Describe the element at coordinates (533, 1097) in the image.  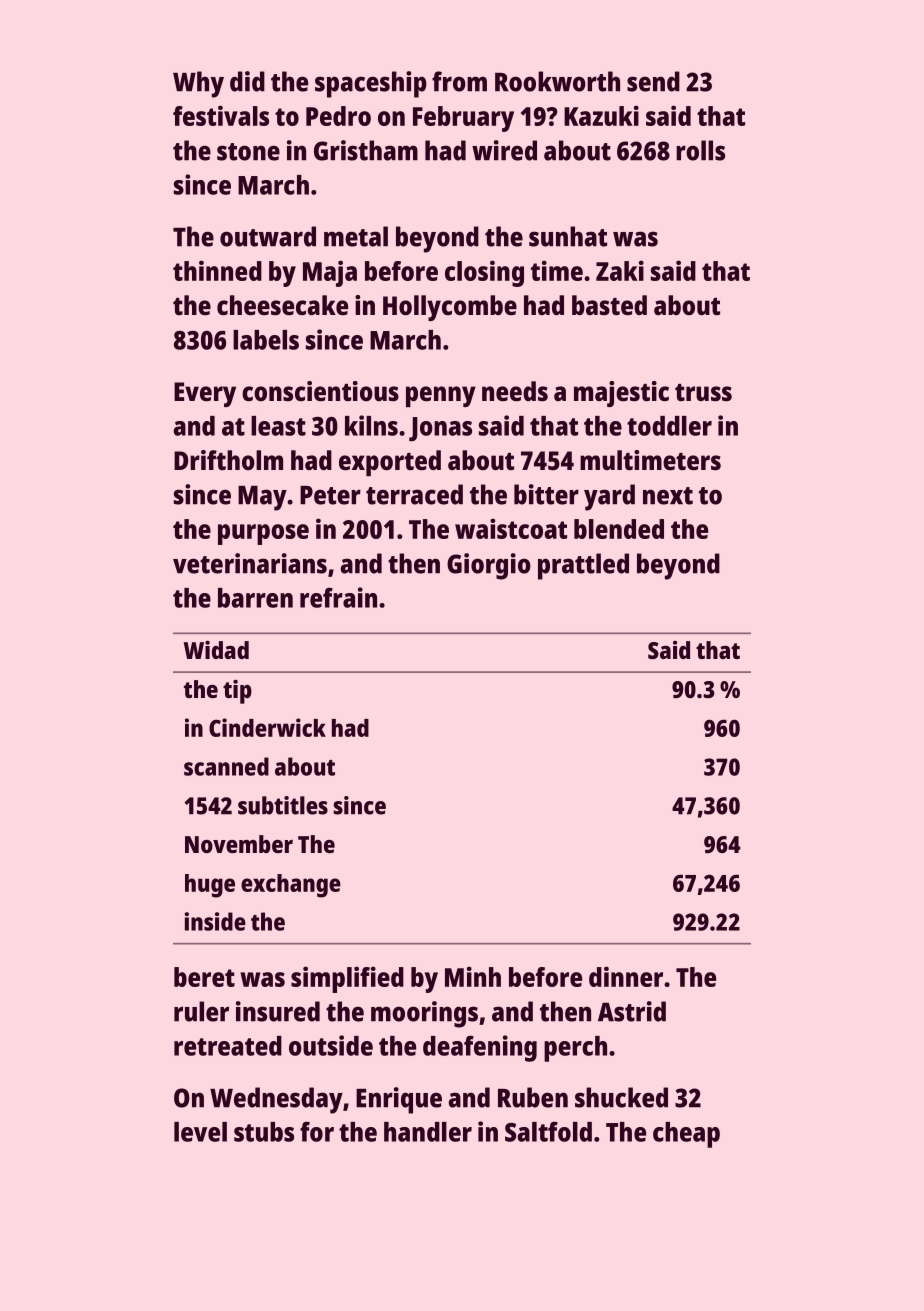
I see `Ruben` at that location.
